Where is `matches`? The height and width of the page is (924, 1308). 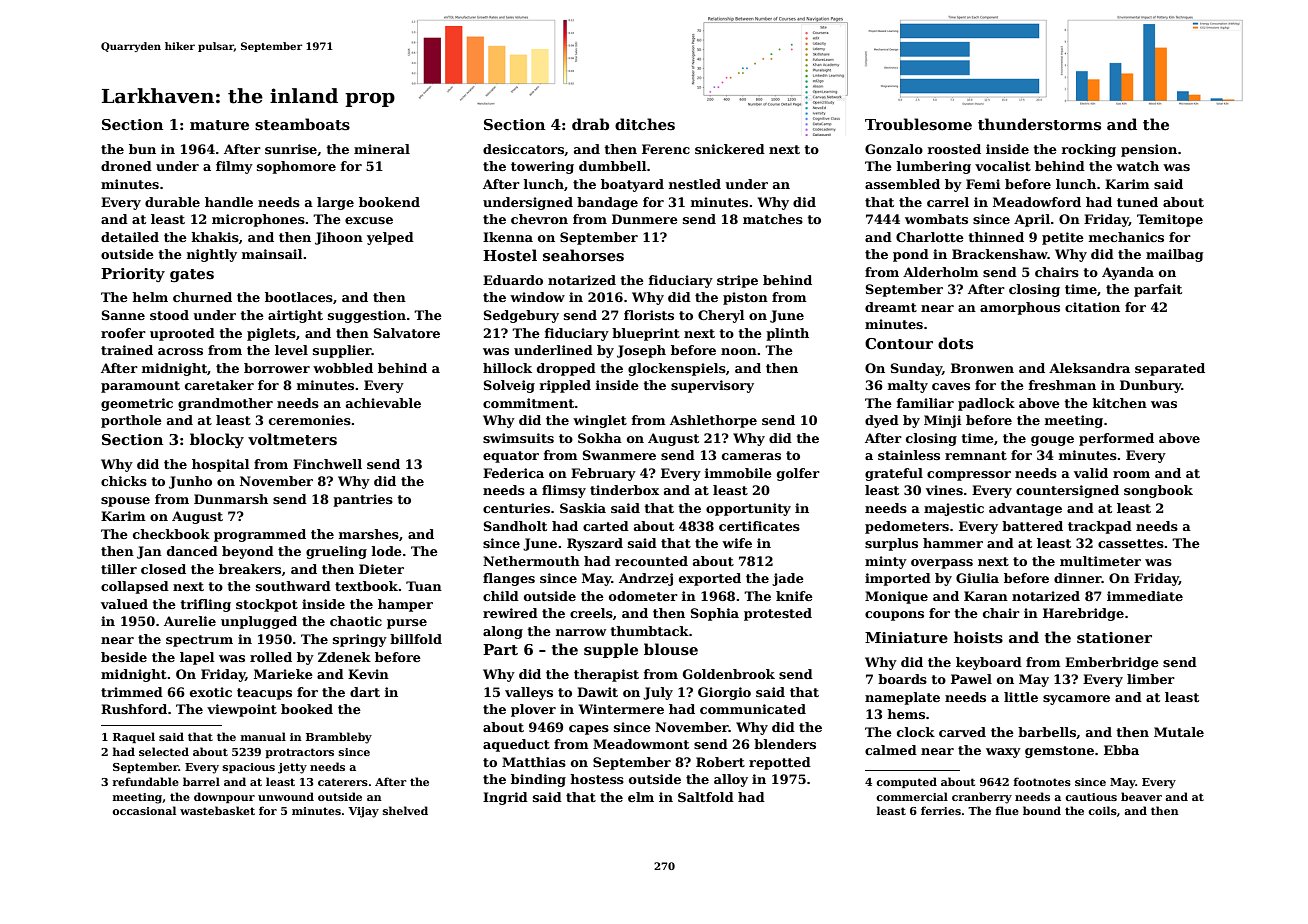
matches is located at coordinates (773, 219).
